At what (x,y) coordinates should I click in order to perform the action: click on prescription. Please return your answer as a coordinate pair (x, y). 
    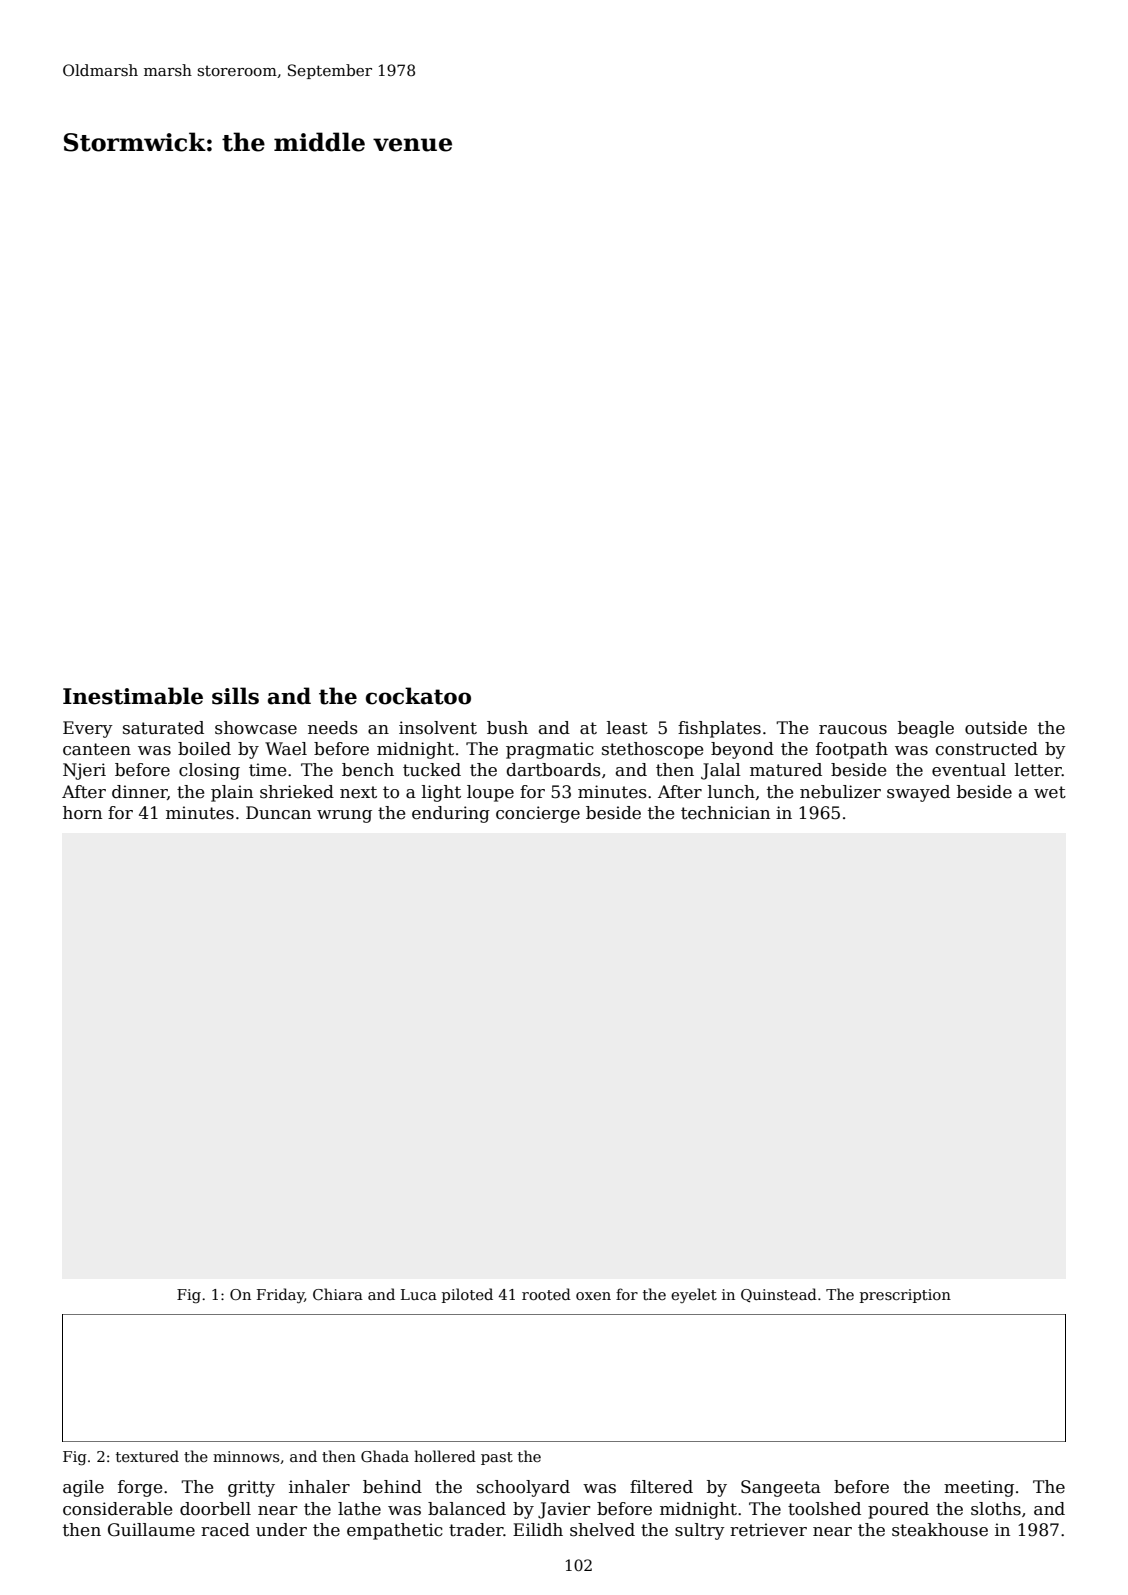
    Looking at the image, I should click on (905, 1296).
